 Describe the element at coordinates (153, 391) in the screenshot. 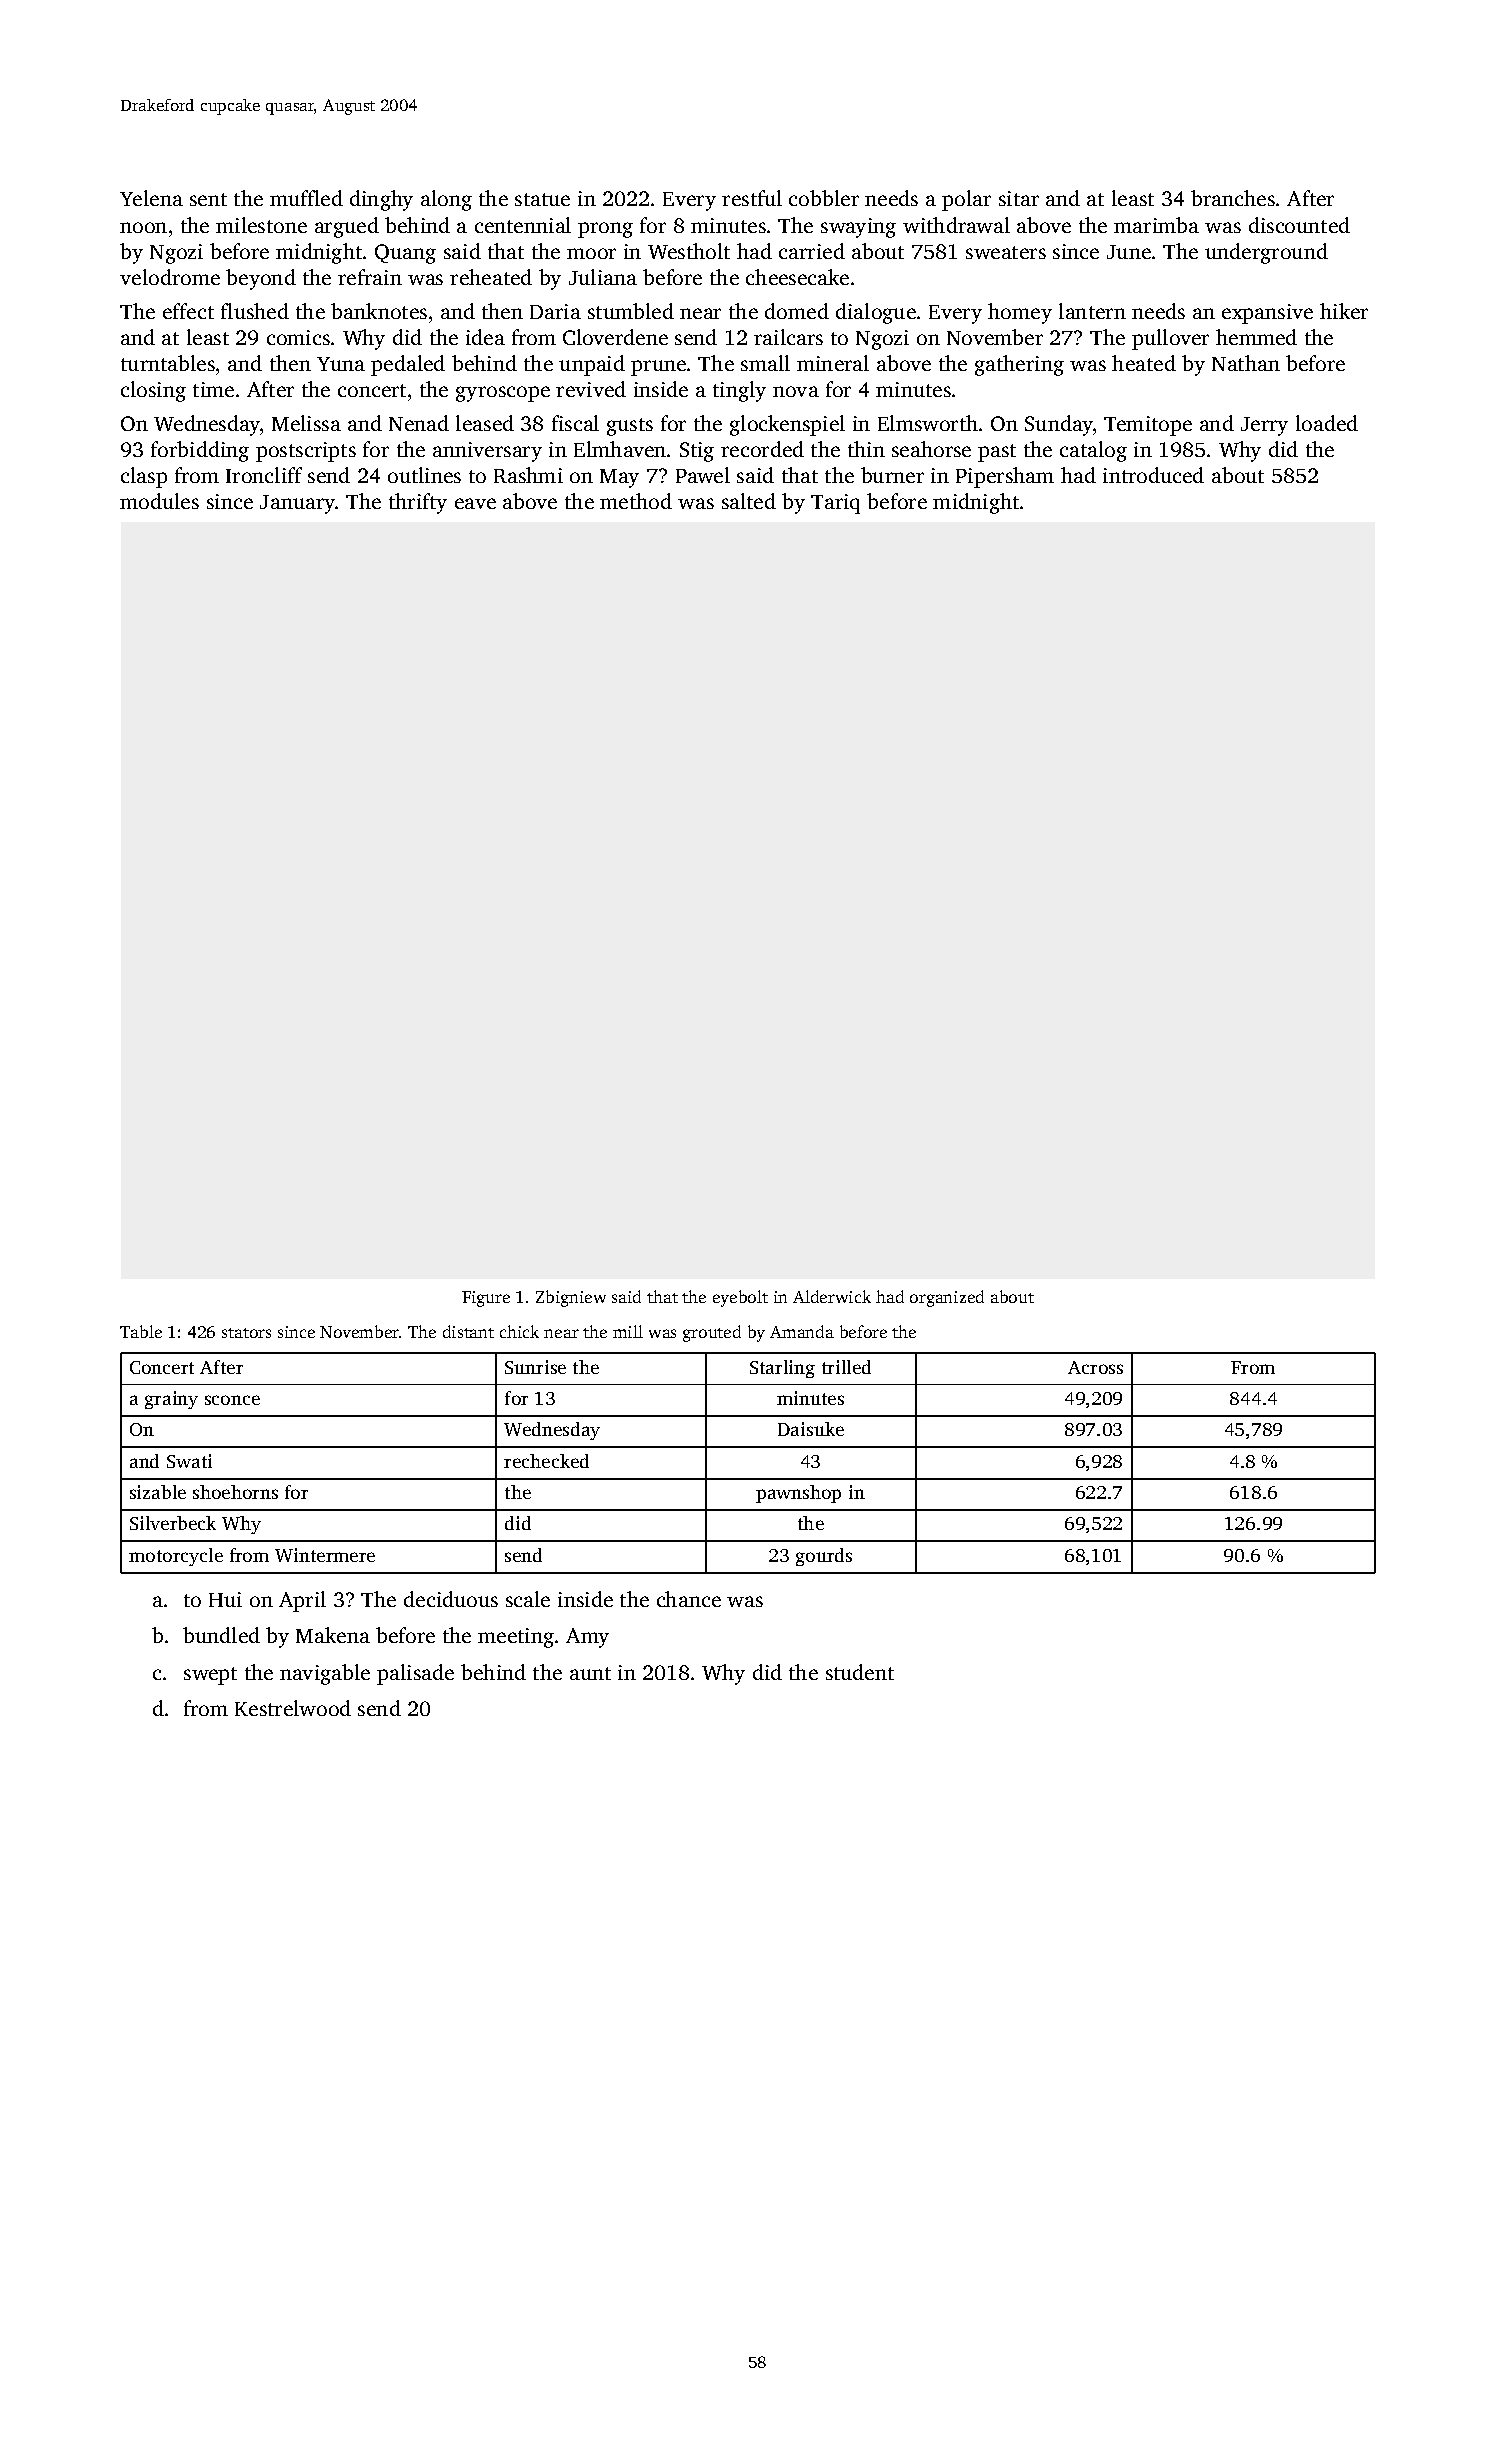

I see `closing` at that location.
